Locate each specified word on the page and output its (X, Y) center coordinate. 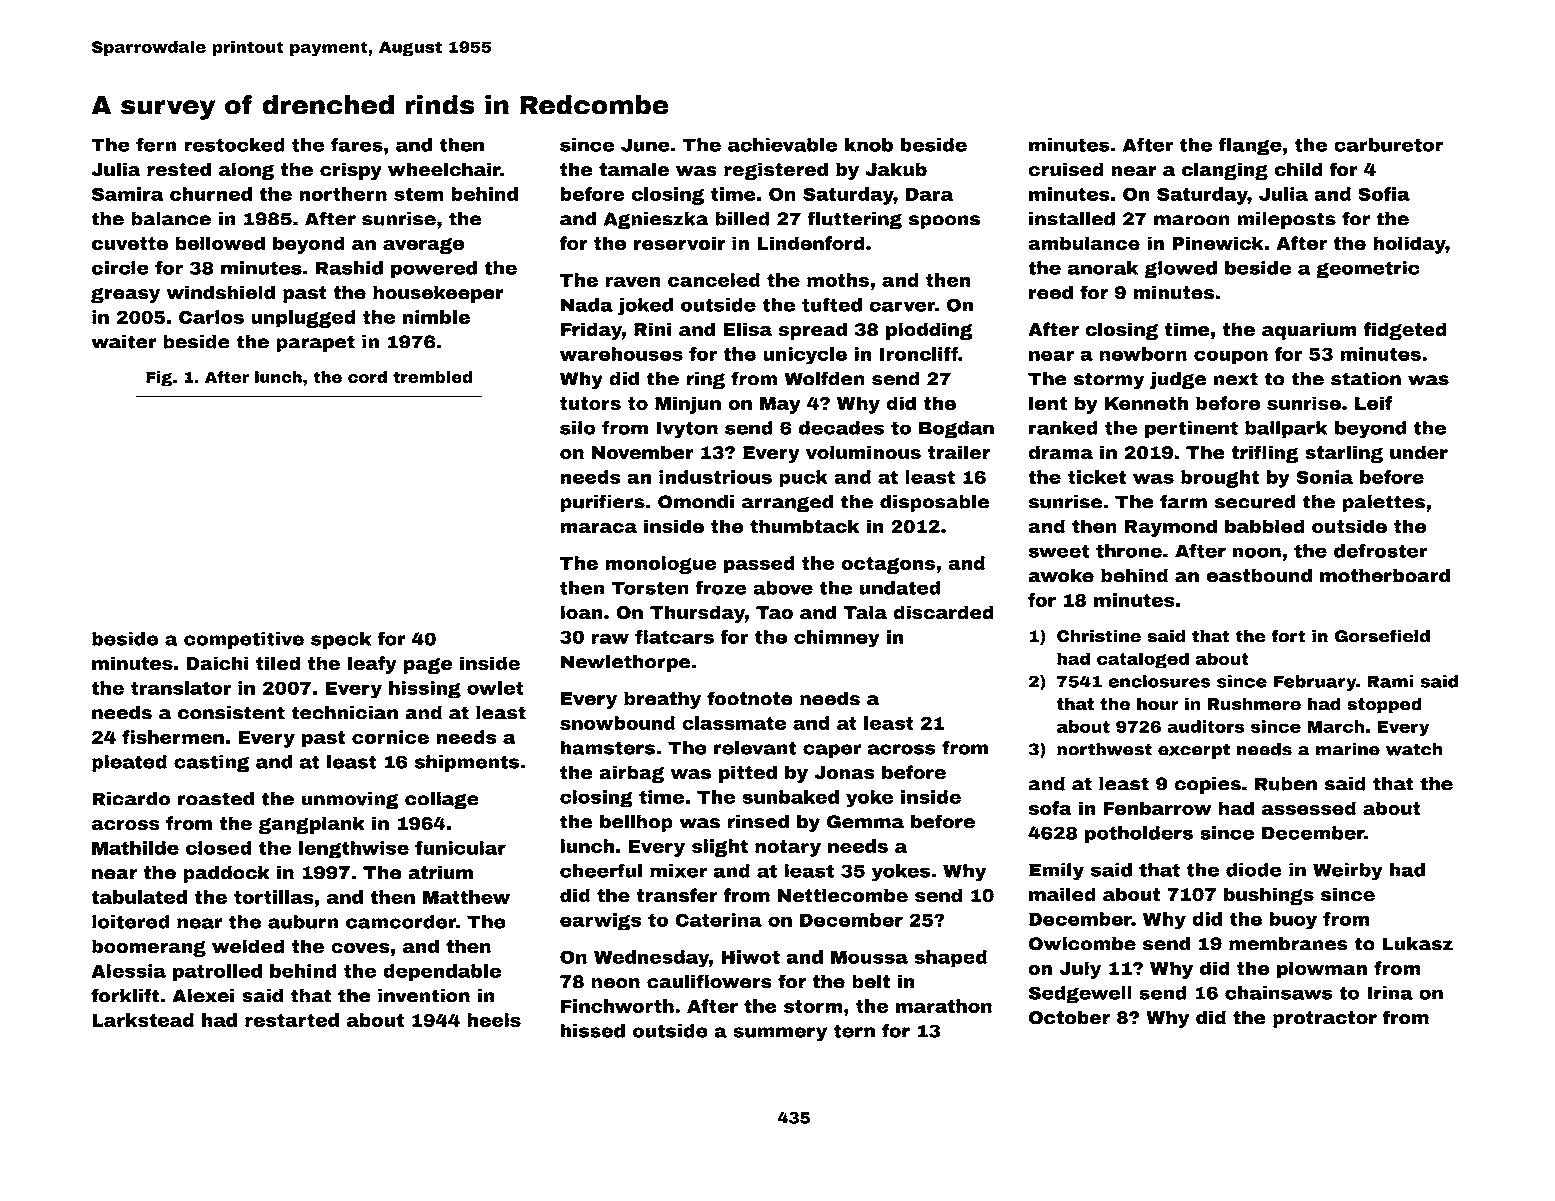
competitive (244, 640)
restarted (292, 1020)
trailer (959, 452)
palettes (1384, 503)
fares (357, 144)
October (1069, 1017)
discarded (943, 612)
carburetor (1388, 145)
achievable (782, 145)
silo (578, 428)
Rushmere (1254, 704)
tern (854, 1031)
